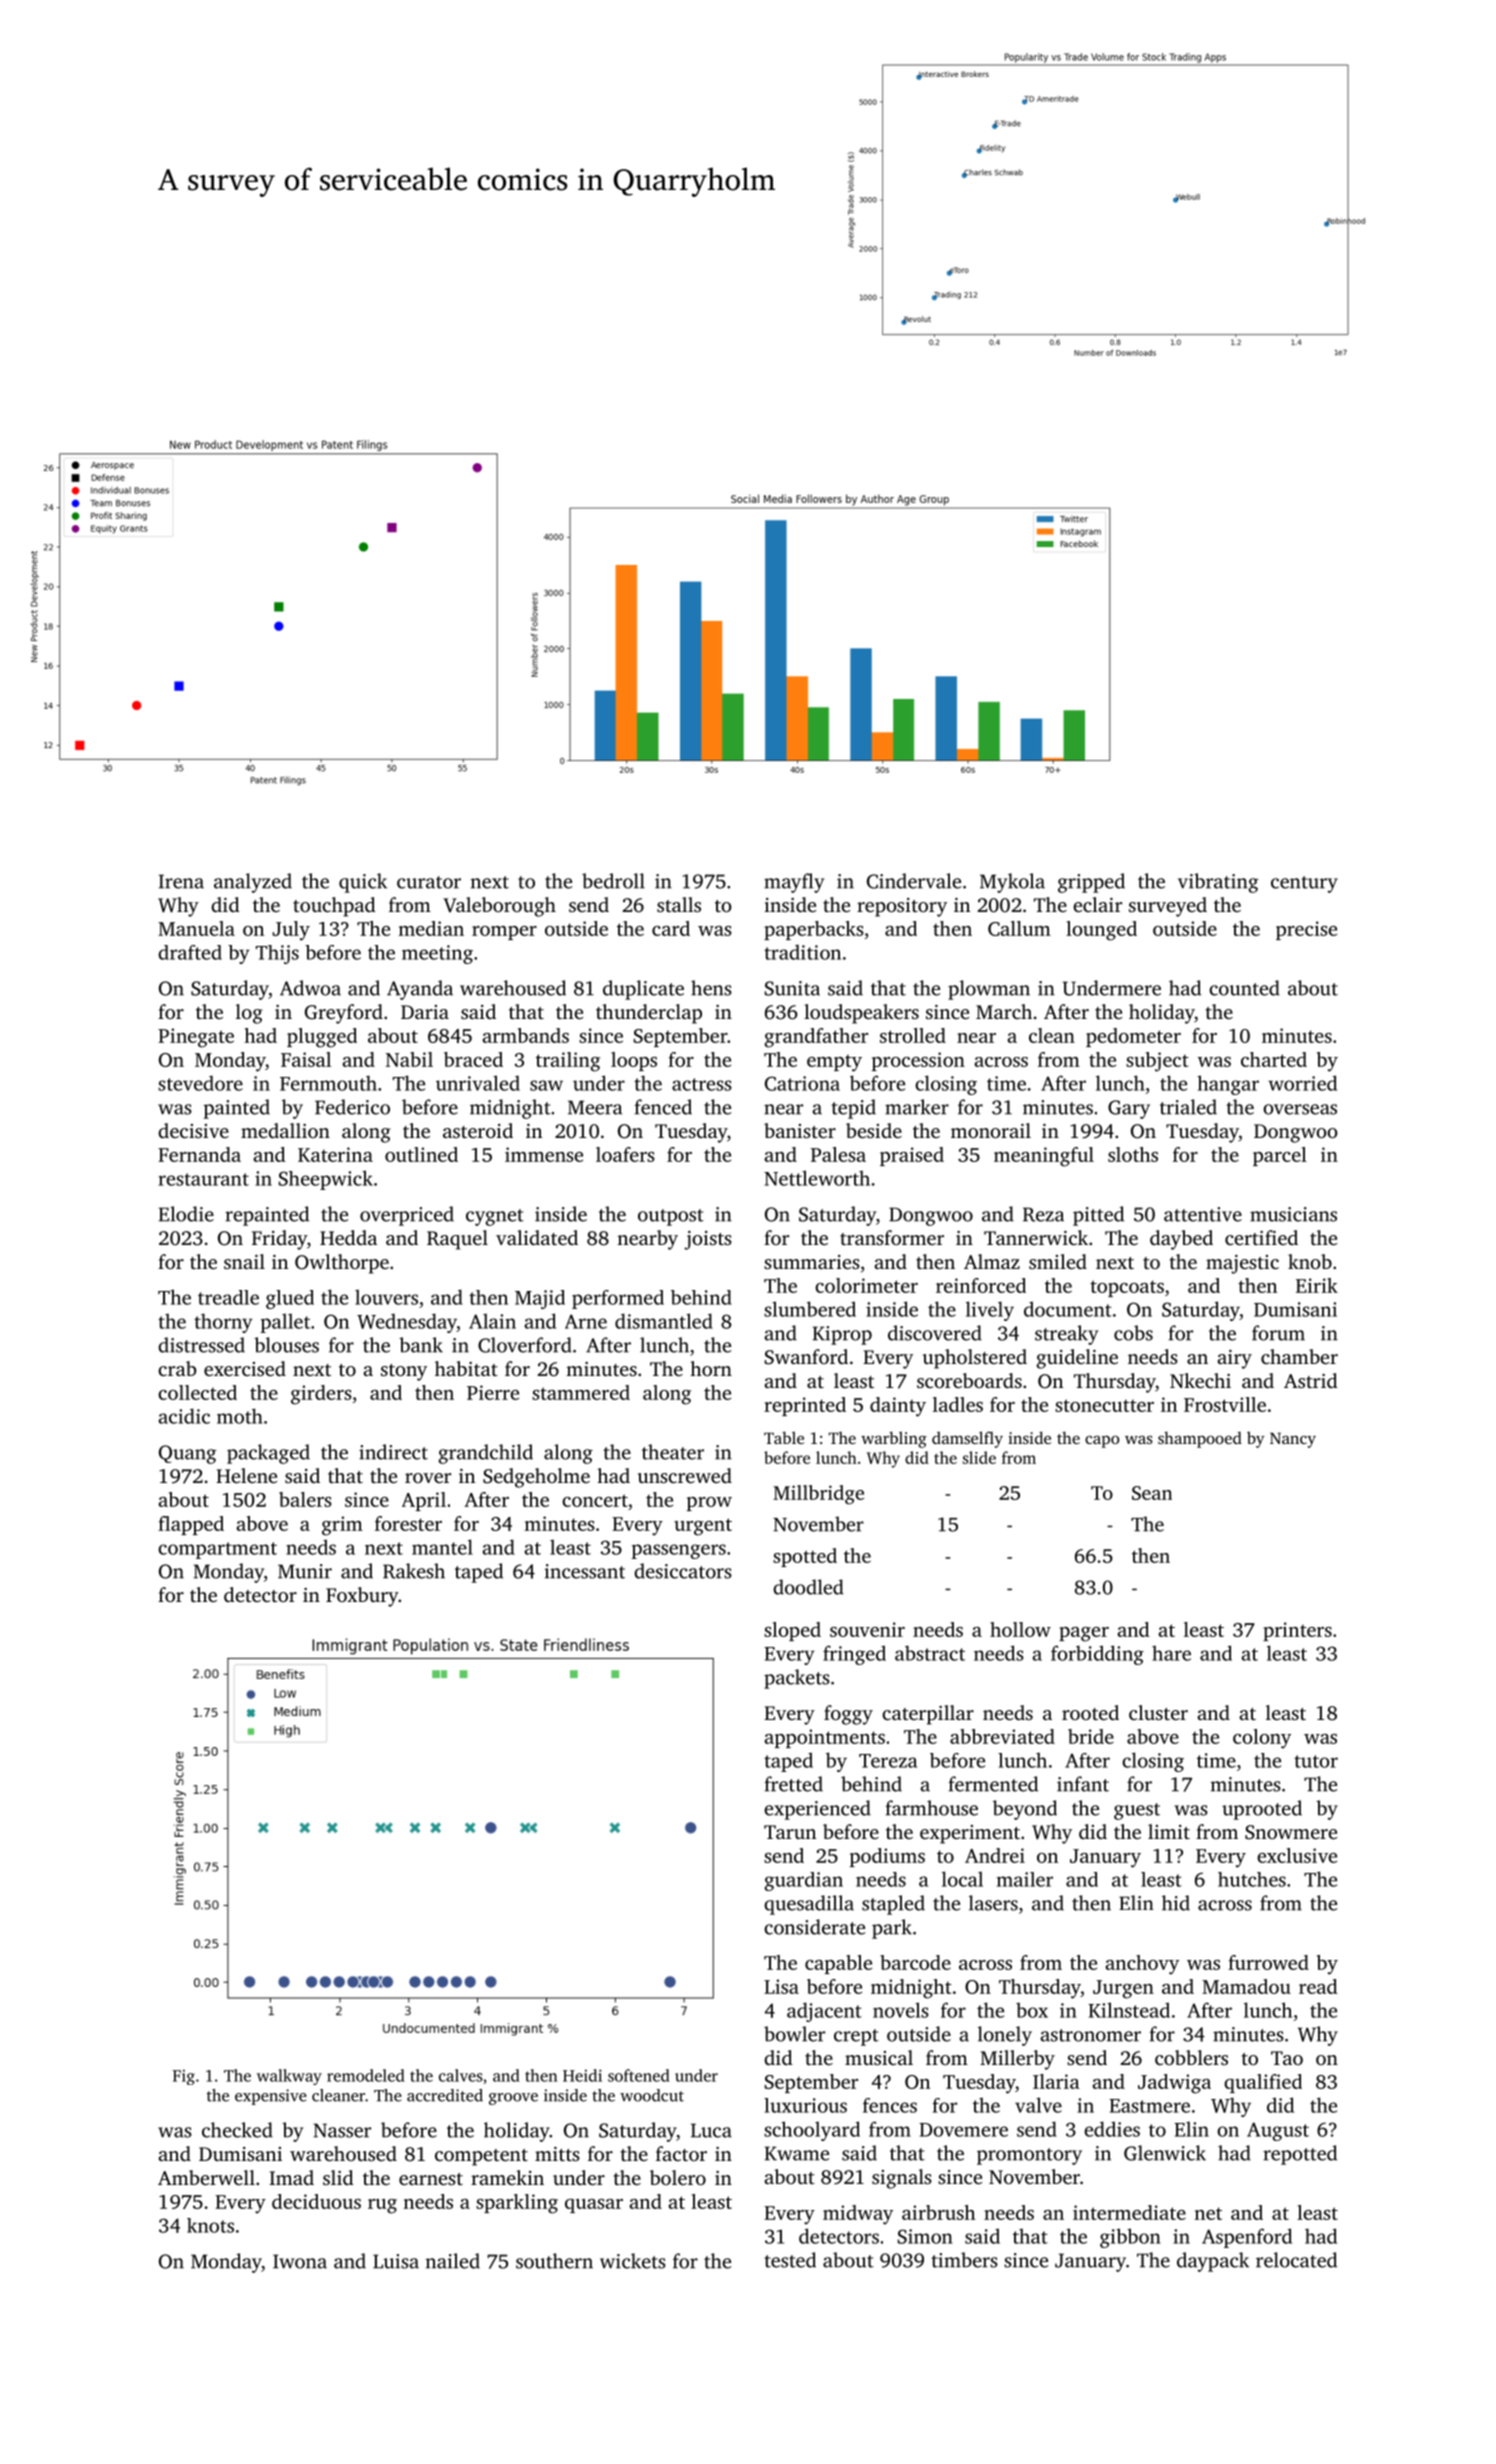 The image size is (1496, 2464). Describe the element at coordinates (1020, 1629) in the screenshot. I see `hollow` at that location.
